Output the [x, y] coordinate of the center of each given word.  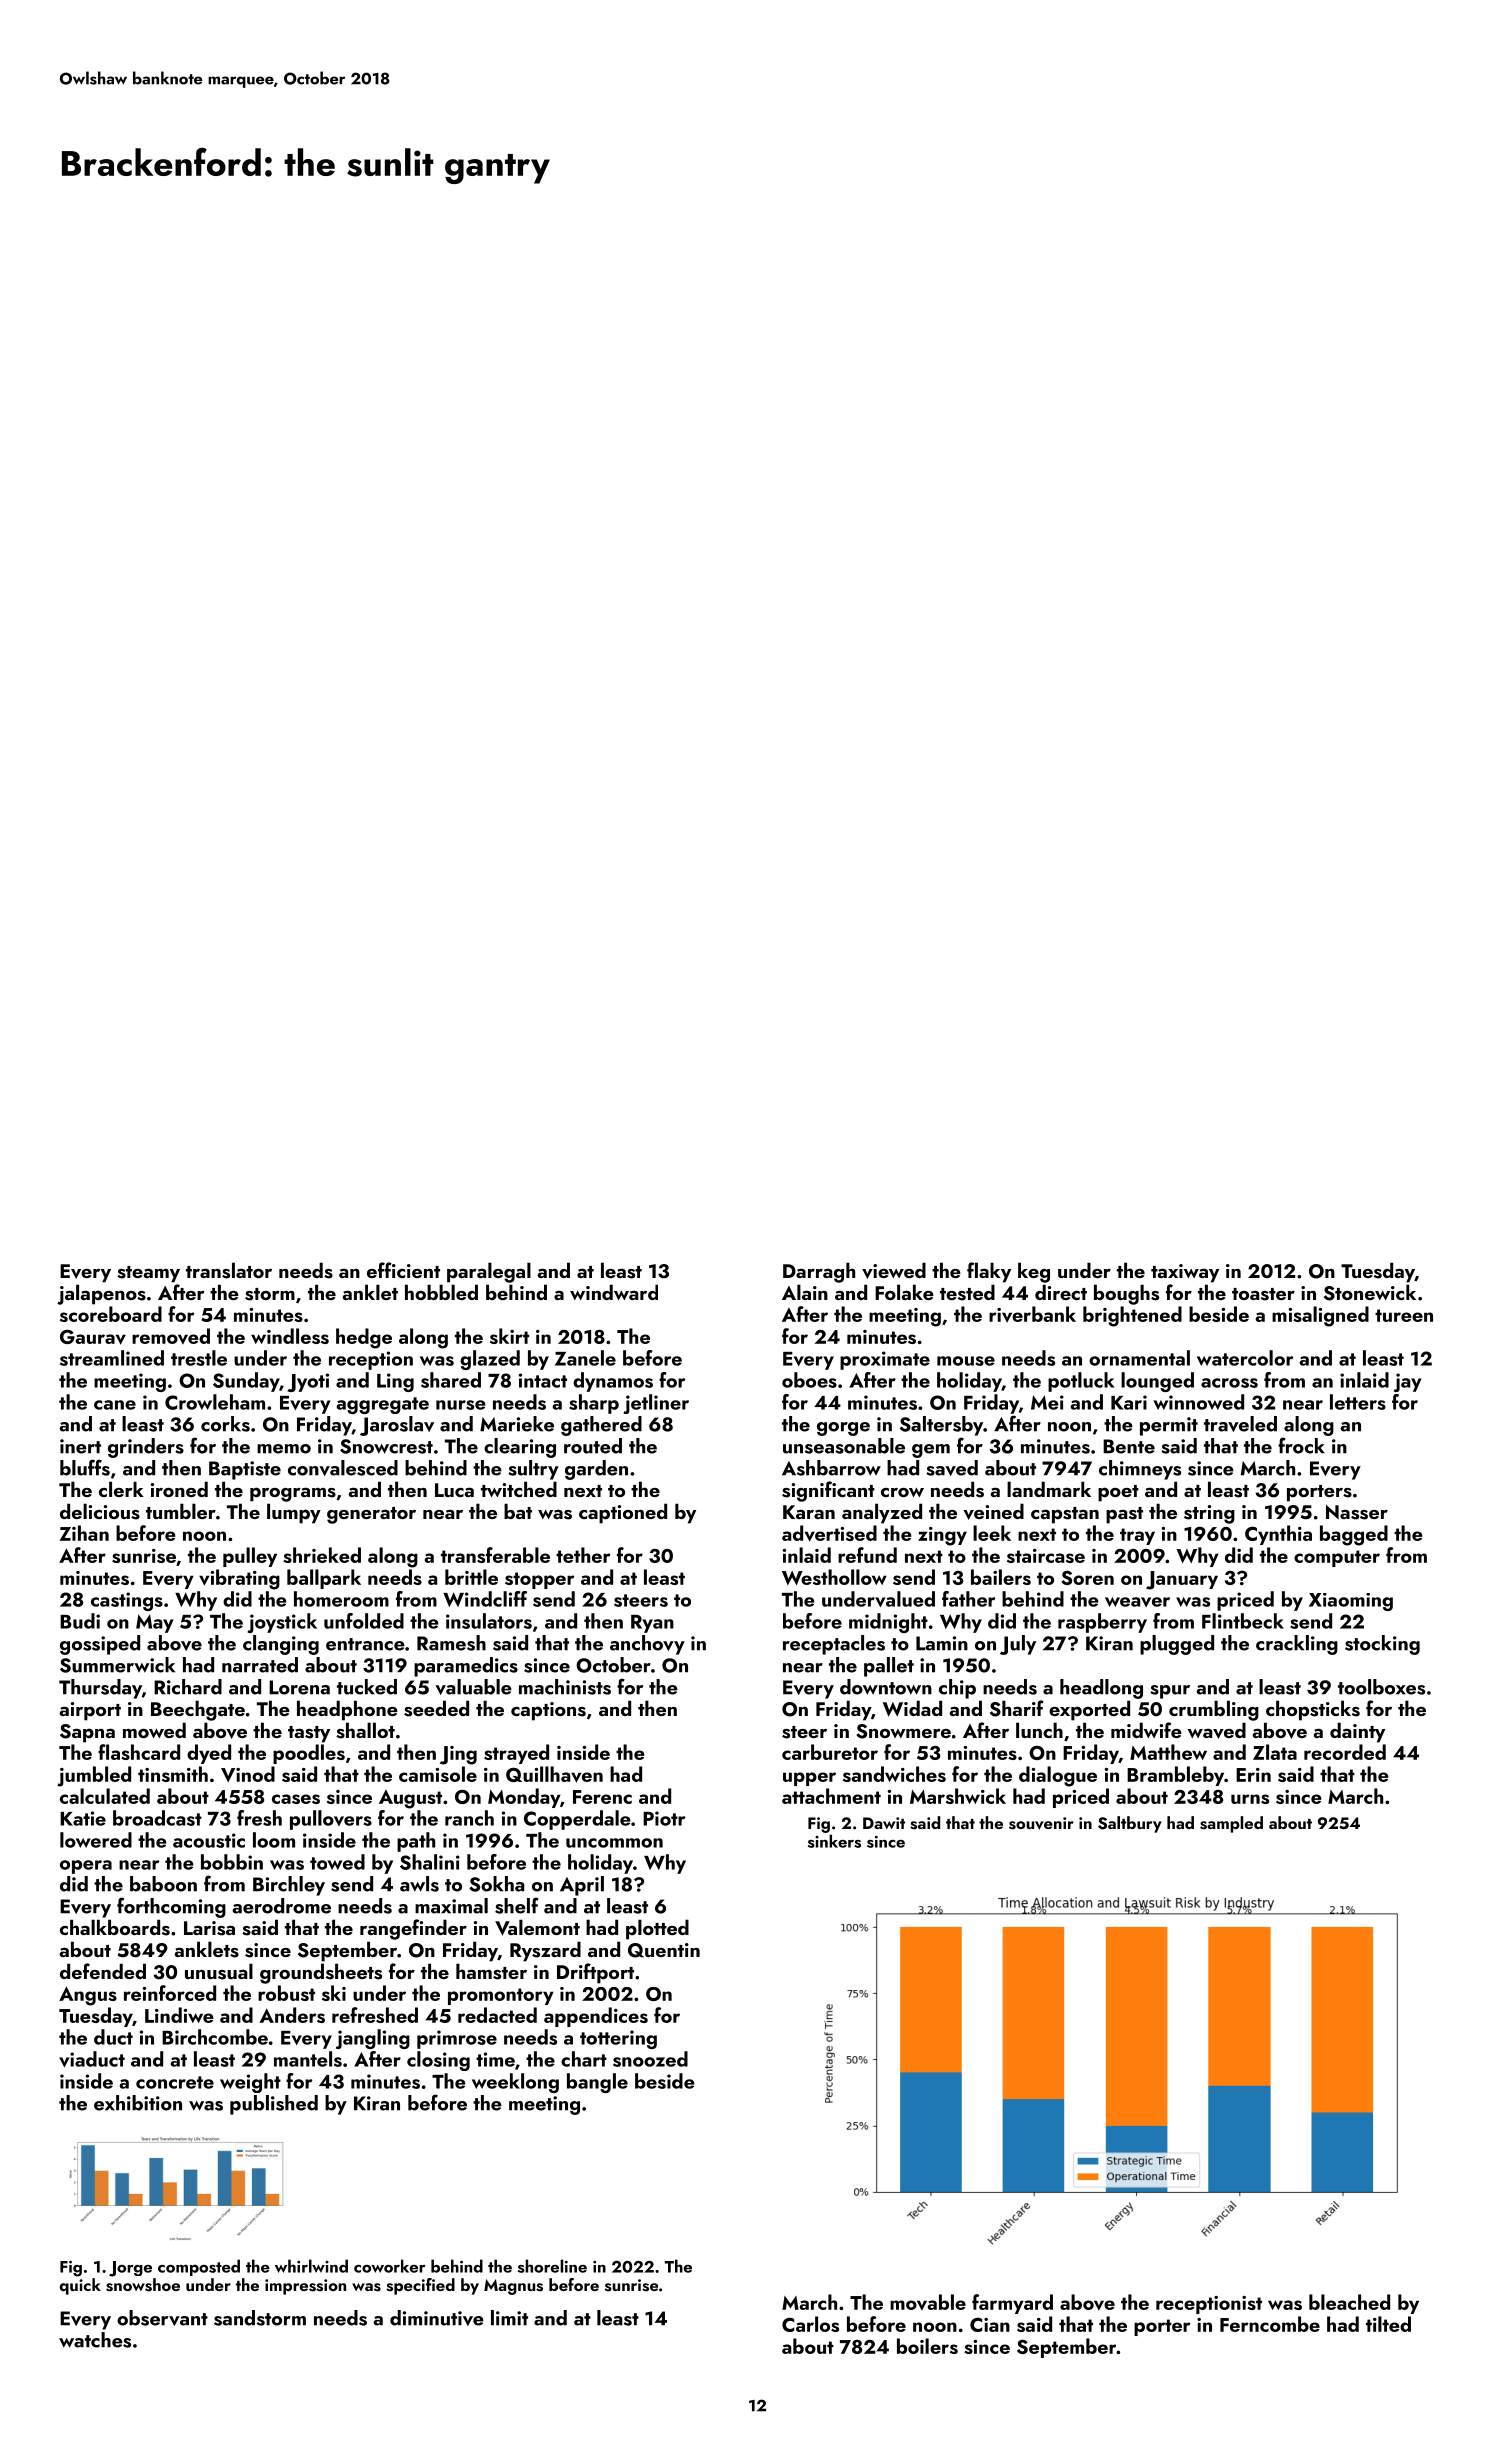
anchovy [647, 1645]
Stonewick [1370, 1292]
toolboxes [1381, 1687]
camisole [438, 1774]
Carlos [810, 2324]
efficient [403, 1270]
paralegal [489, 1272]
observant [162, 2318]
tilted [1388, 2324]
